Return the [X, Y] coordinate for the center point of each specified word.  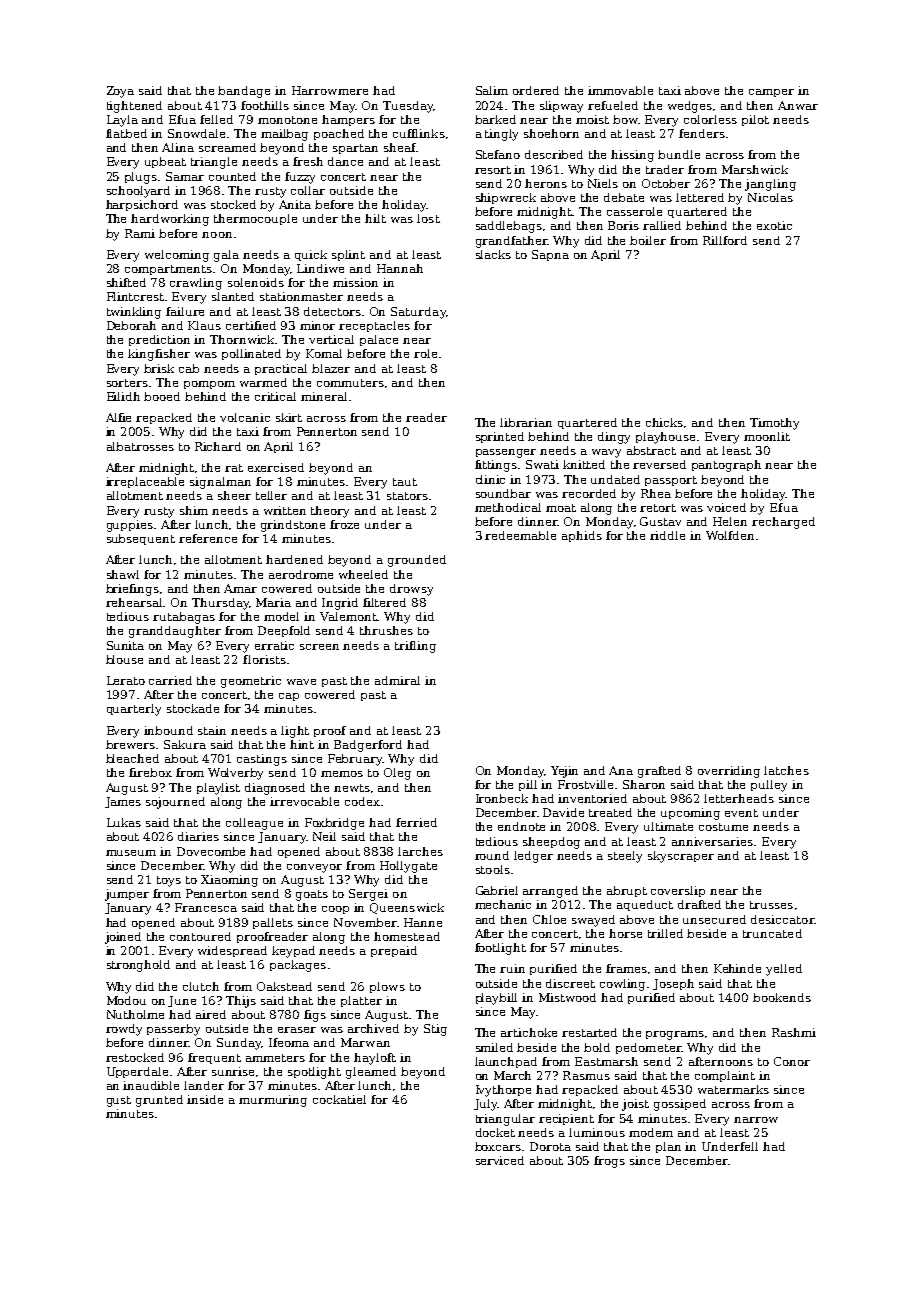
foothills [265, 105]
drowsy [411, 590]
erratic [274, 645]
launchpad [506, 1062]
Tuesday [408, 107]
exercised [276, 467]
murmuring [273, 1101]
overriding [729, 772]
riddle [667, 535]
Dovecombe [211, 851]
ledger [533, 857]
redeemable [520, 535]
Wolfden [730, 535]
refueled [613, 105]
